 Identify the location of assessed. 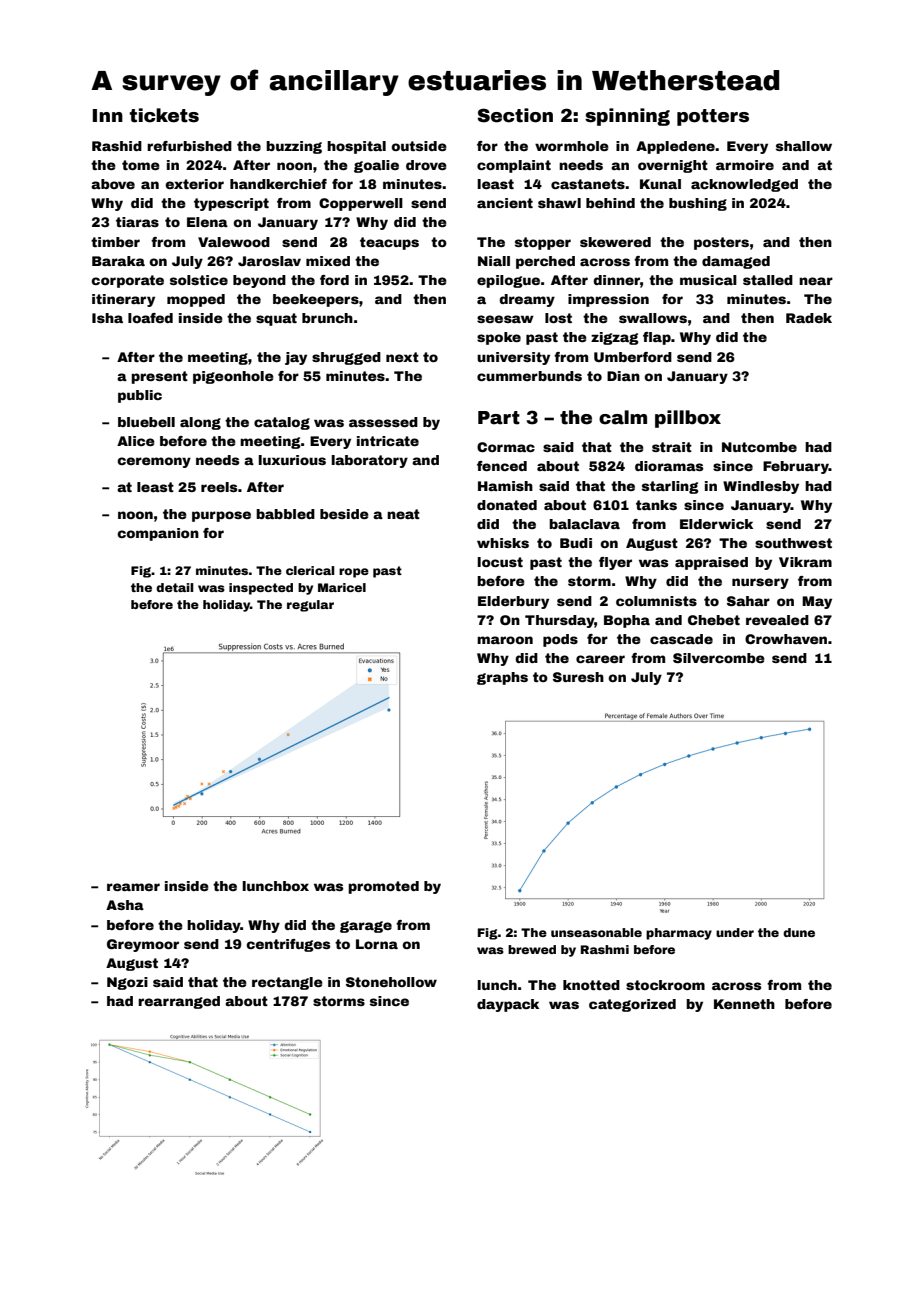
(383, 422).
